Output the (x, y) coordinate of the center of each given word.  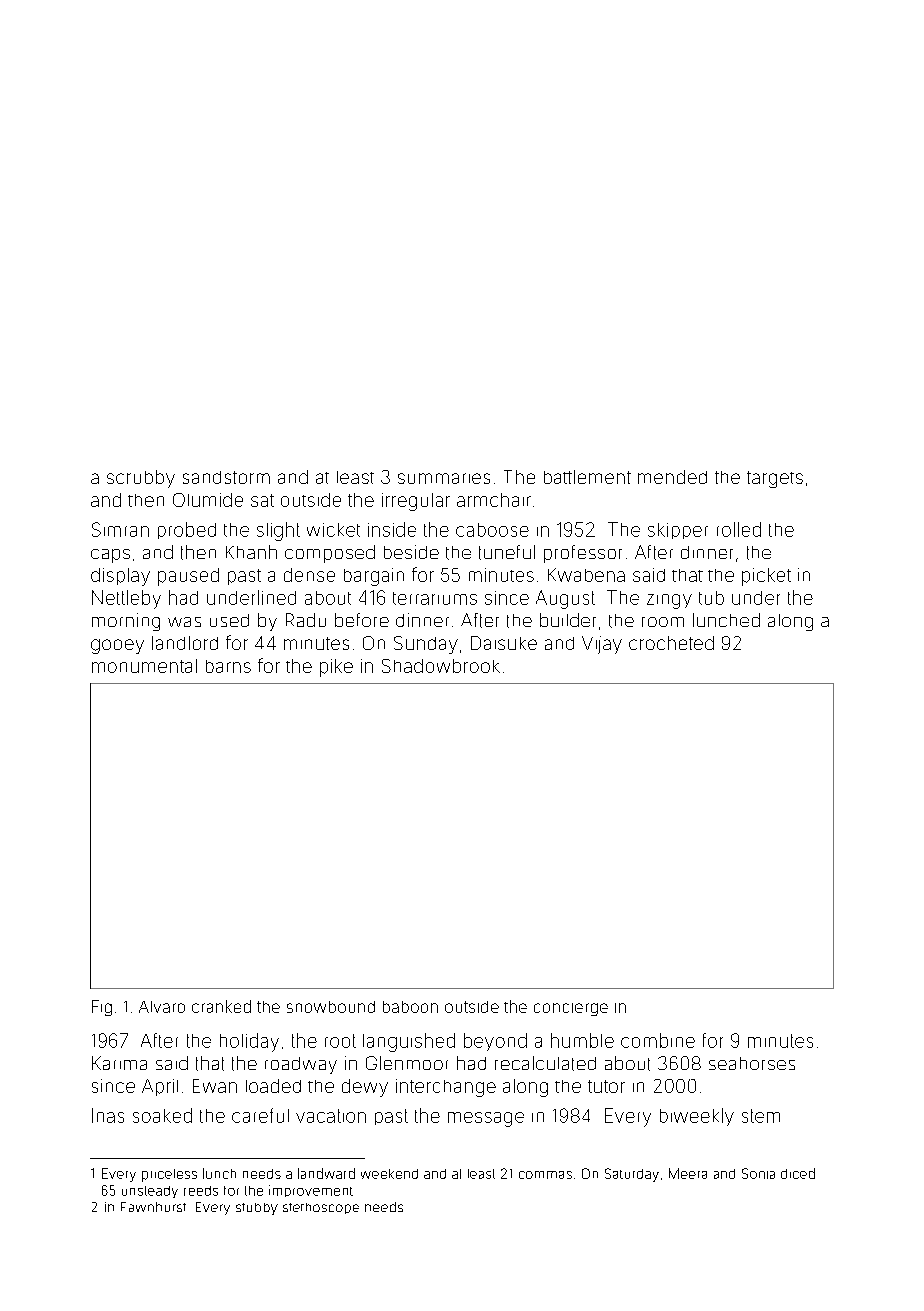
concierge (571, 1009)
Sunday (426, 645)
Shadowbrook (441, 666)
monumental (144, 666)
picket (766, 577)
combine (658, 1040)
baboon (410, 1007)
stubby (257, 1209)
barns (228, 666)
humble (582, 1040)
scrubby (141, 479)
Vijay (602, 645)
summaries (444, 478)
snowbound (331, 1007)
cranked (221, 1006)
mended (672, 477)
